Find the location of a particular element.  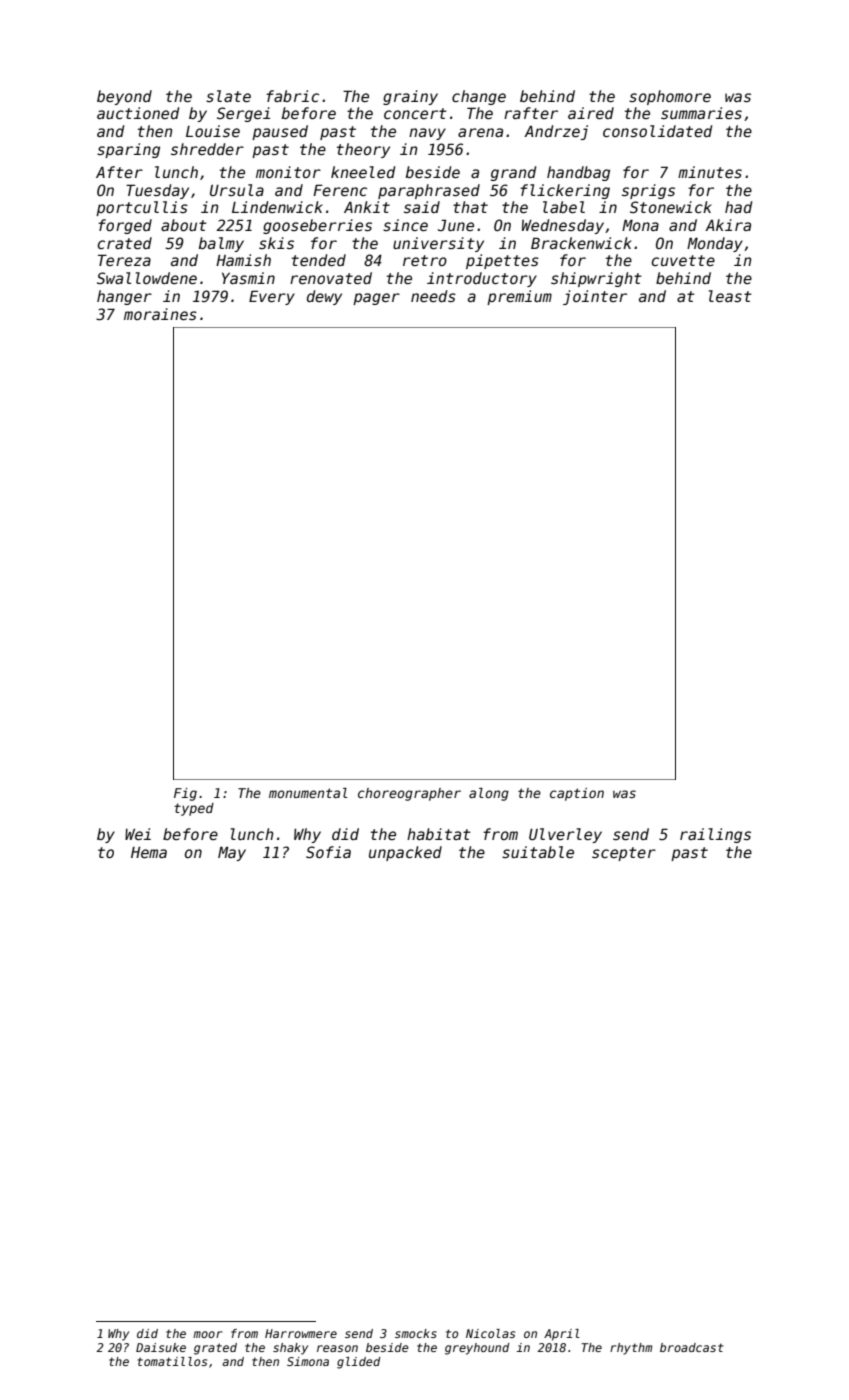

grated is located at coordinates (215, 1349).
